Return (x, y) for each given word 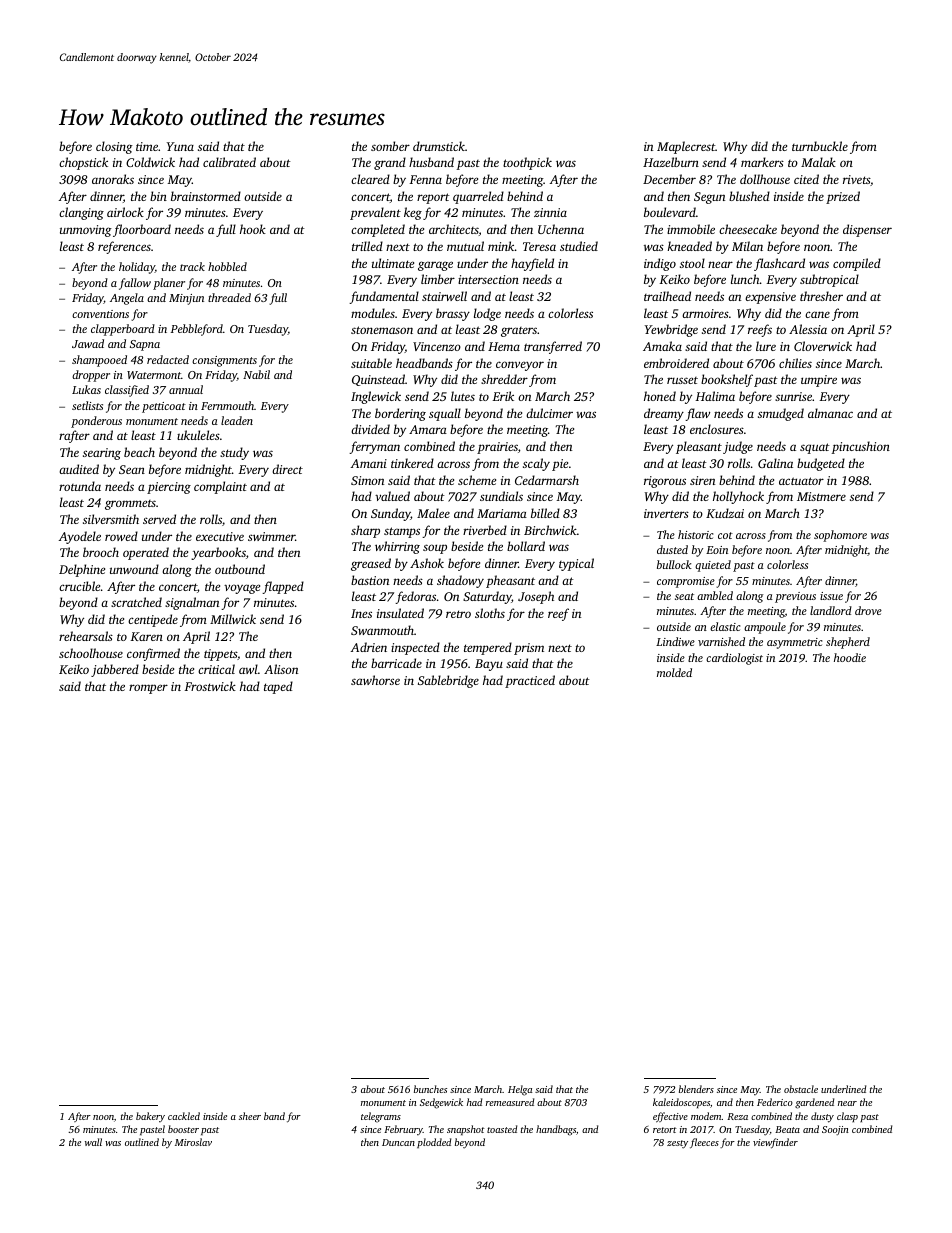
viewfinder (775, 1143)
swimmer (271, 536)
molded (674, 672)
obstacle (801, 1089)
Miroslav (193, 1142)
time (147, 146)
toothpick (527, 163)
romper (148, 689)
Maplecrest (686, 147)
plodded (434, 1143)
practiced (530, 681)
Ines (361, 613)
